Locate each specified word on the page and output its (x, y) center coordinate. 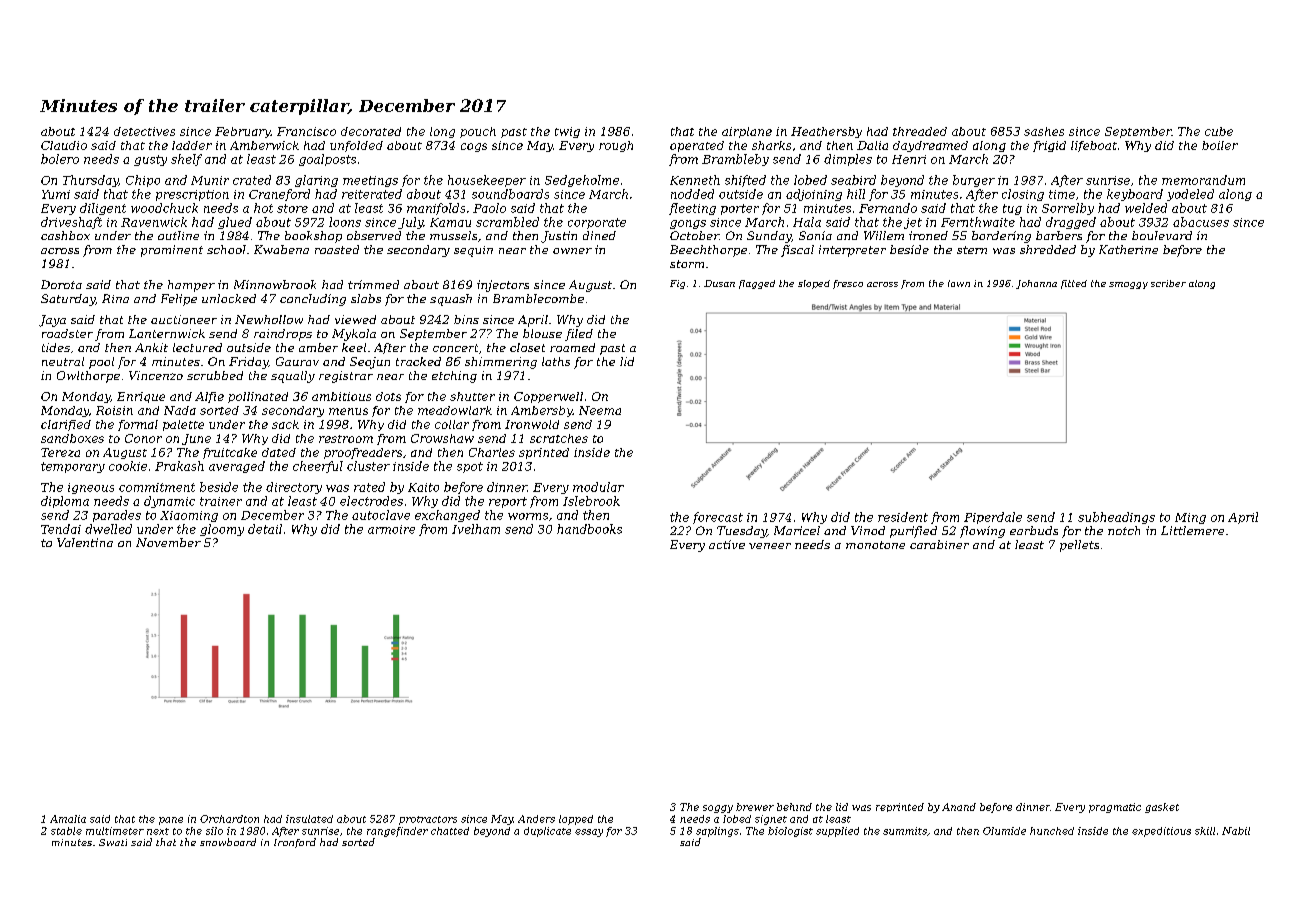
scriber (1168, 283)
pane (171, 821)
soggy (718, 809)
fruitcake (230, 453)
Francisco (306, 131)
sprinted (544, 453)
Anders (536, 819)
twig (567, 132)
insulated (309, 819)
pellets (1079, 546)
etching (454, 377)
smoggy (1128, 285)
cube (1219, 131)
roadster (67, 333)
